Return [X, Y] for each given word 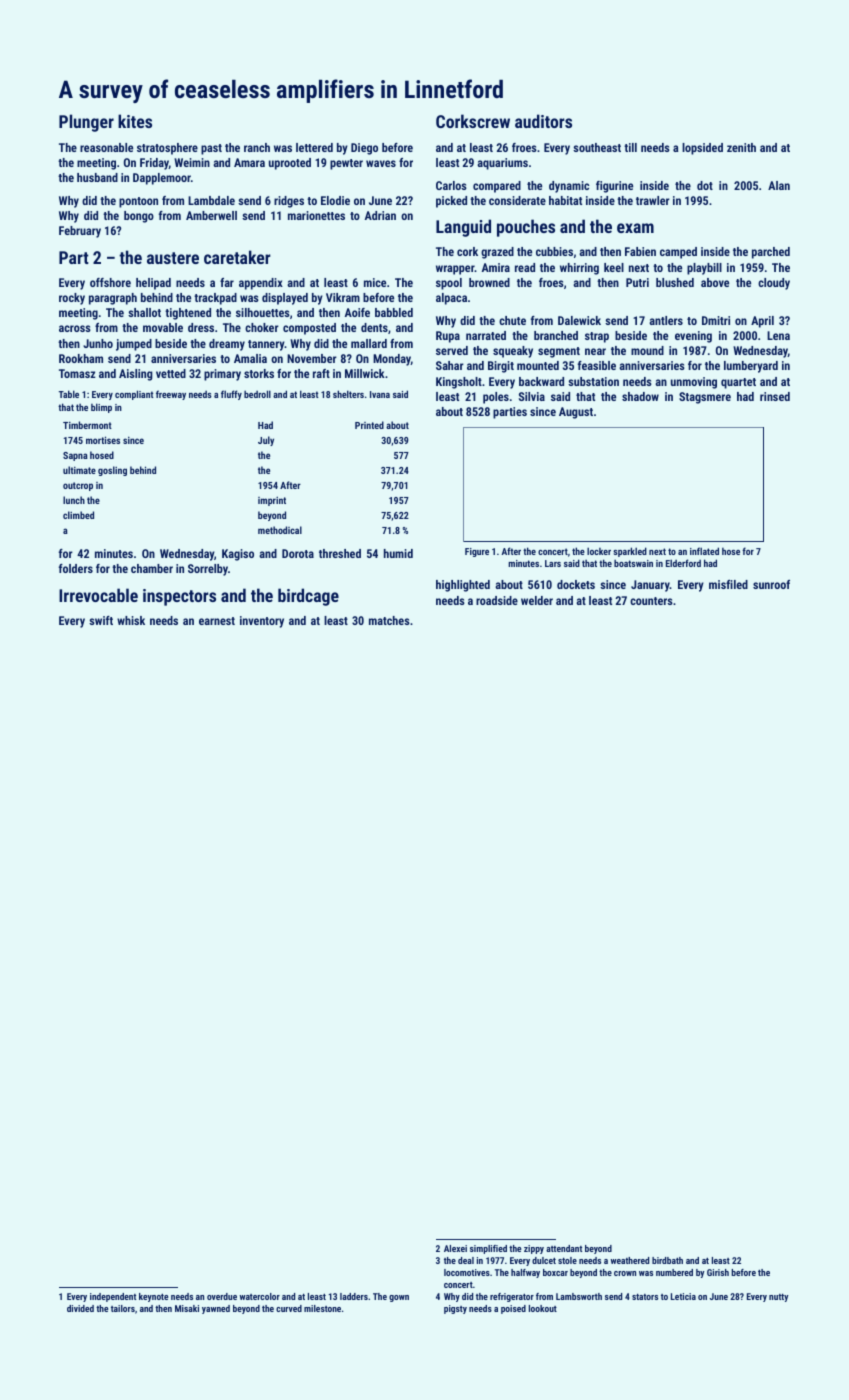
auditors [543, 121]
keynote [153, 1297]
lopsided [702, 149]
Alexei [455, 1248]
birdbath [667, 1260]
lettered [314, 147]
